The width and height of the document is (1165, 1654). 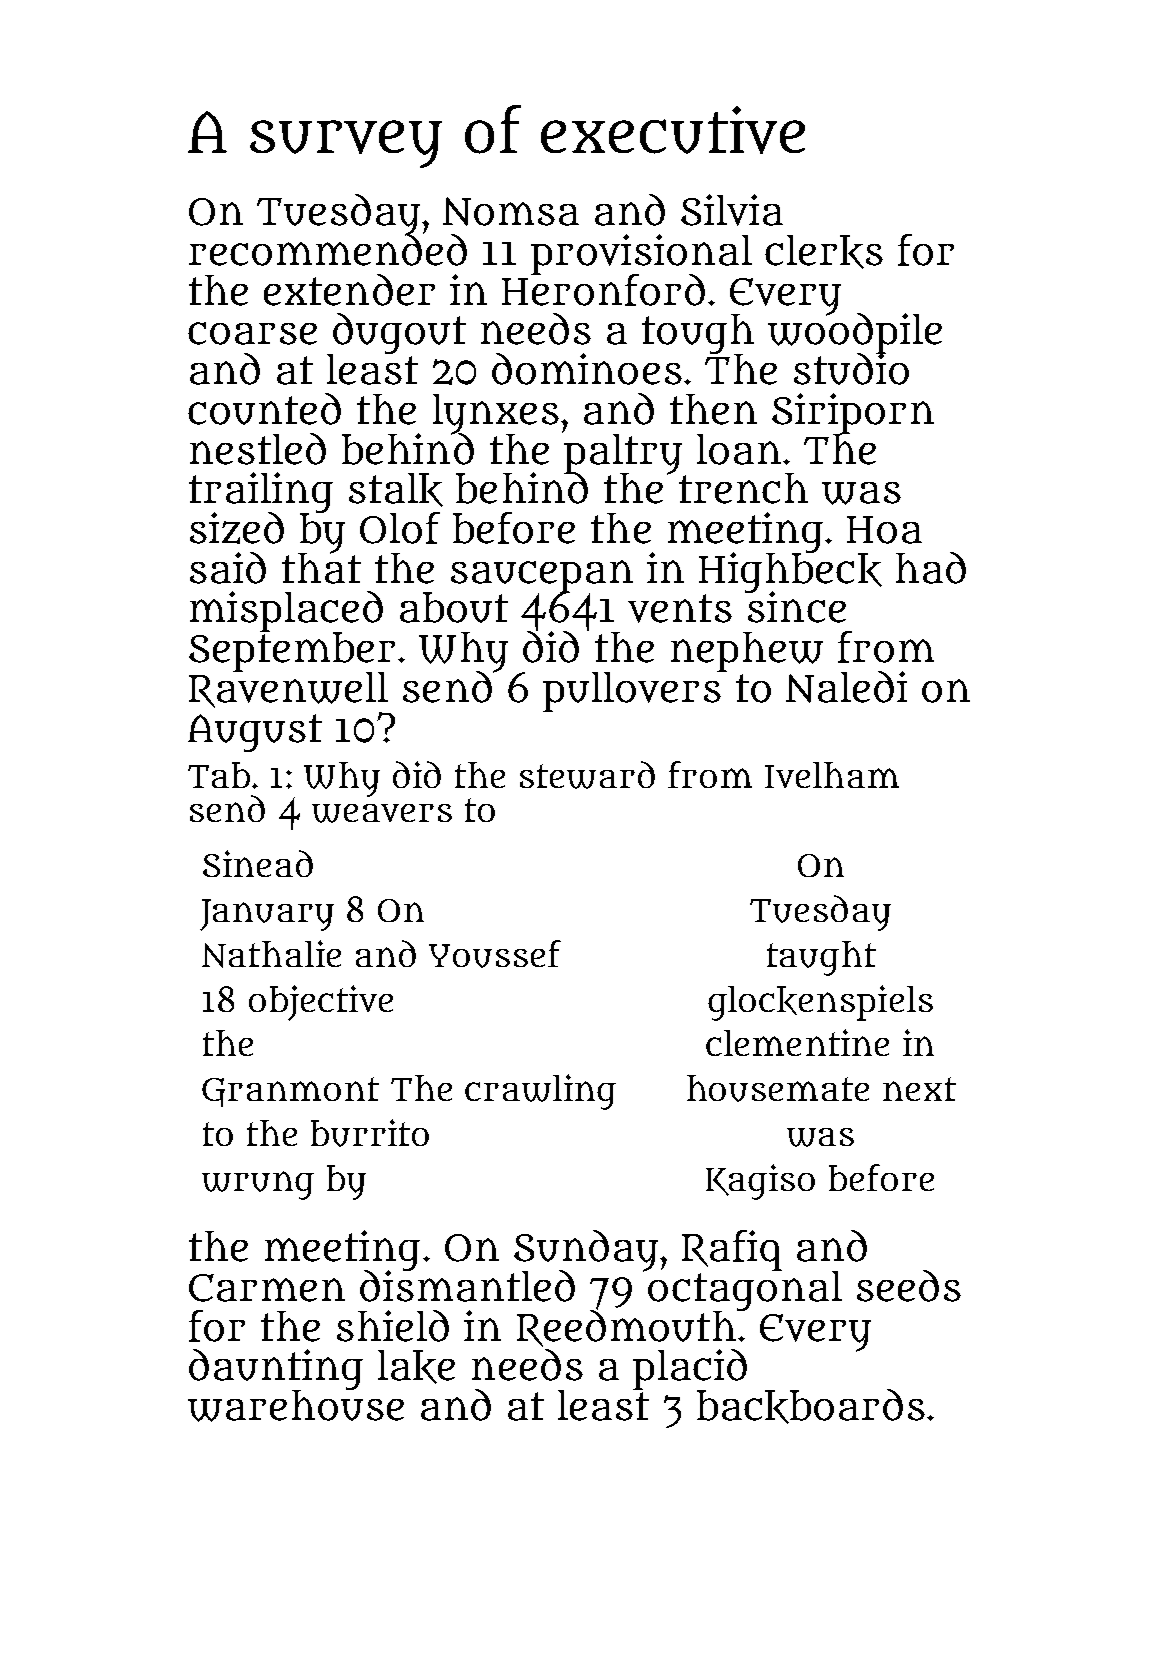 What do you see at coordinates (511, 211) in the document?
I see `Nomsa` at bounding box center [511, 211].
